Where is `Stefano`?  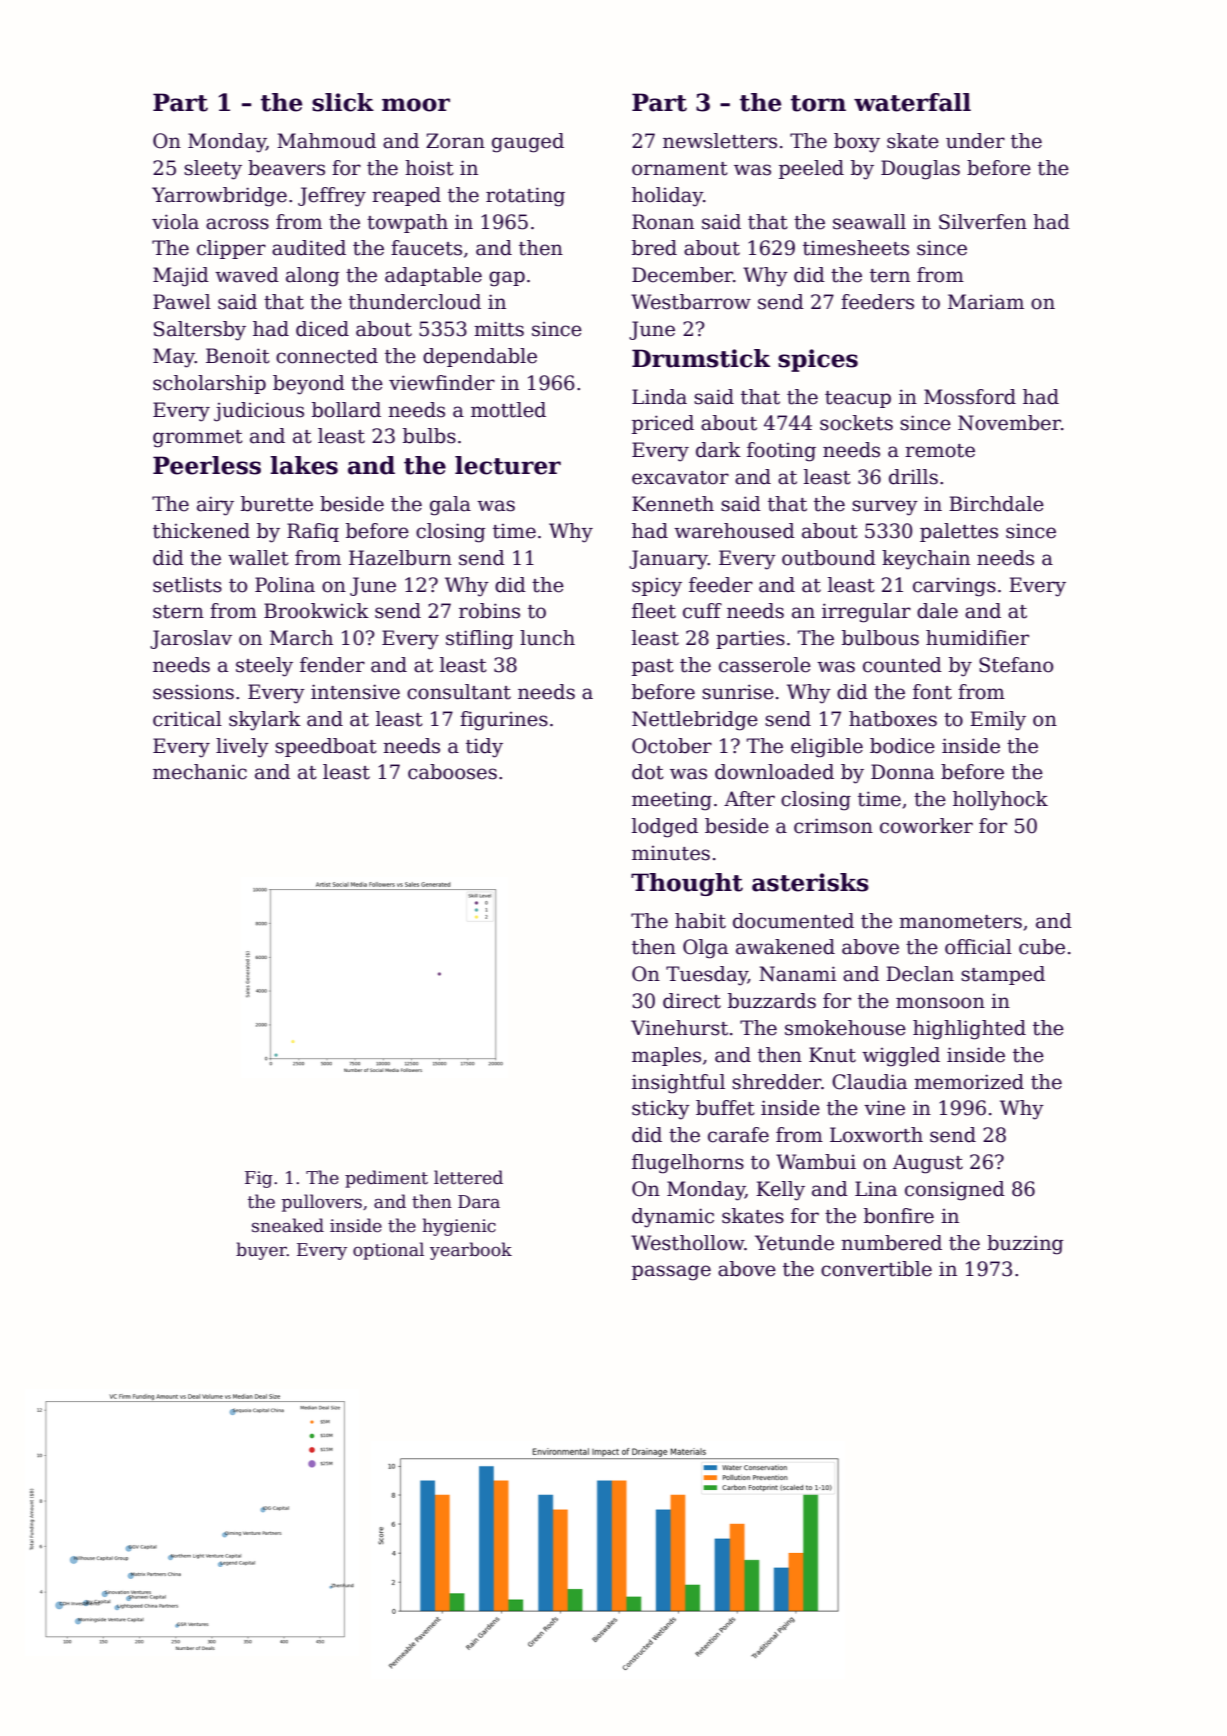 Stefano is located at coordinates (1016, 665).
